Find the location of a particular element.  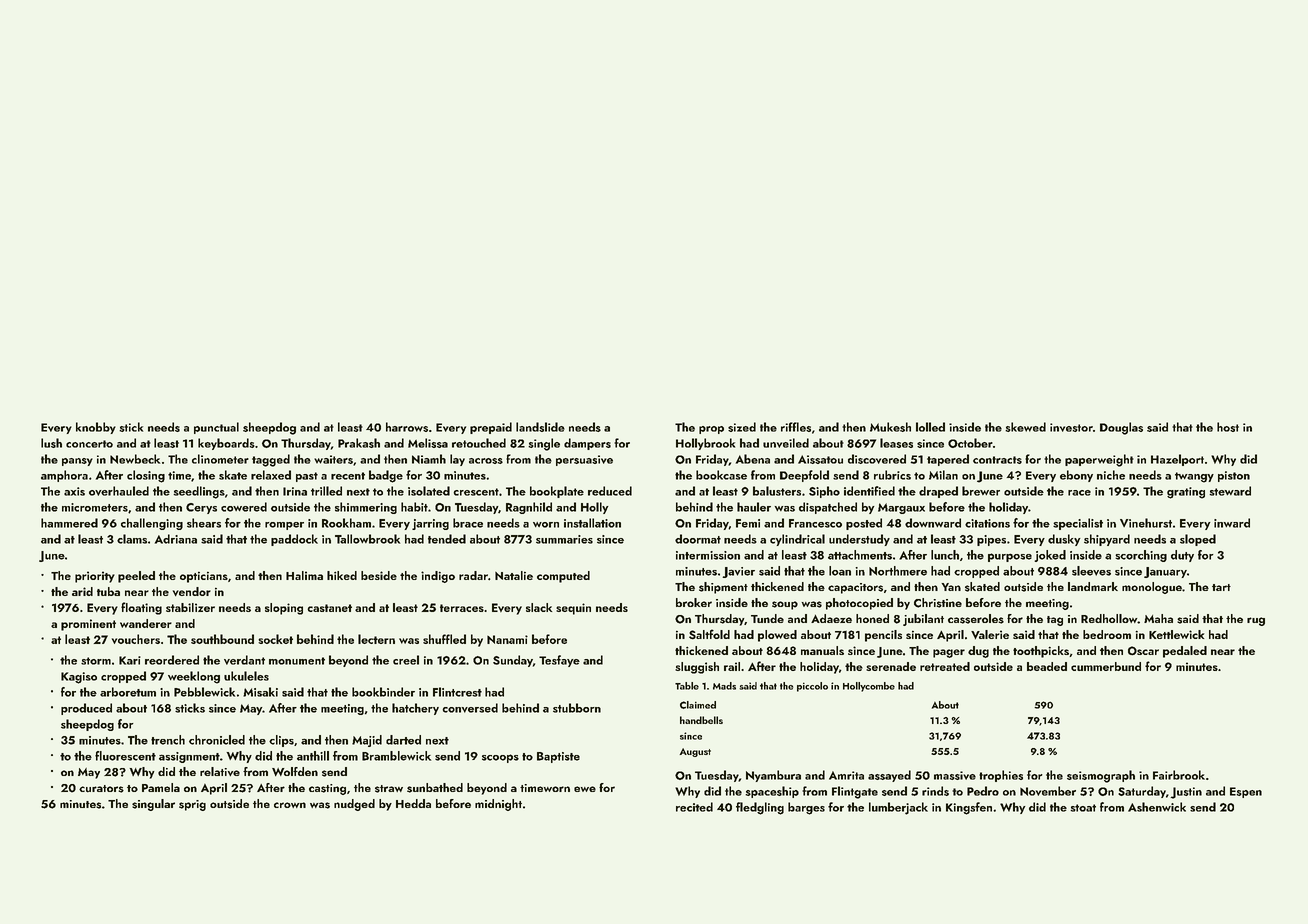

Misaki is located at coordinates (260, 692).
